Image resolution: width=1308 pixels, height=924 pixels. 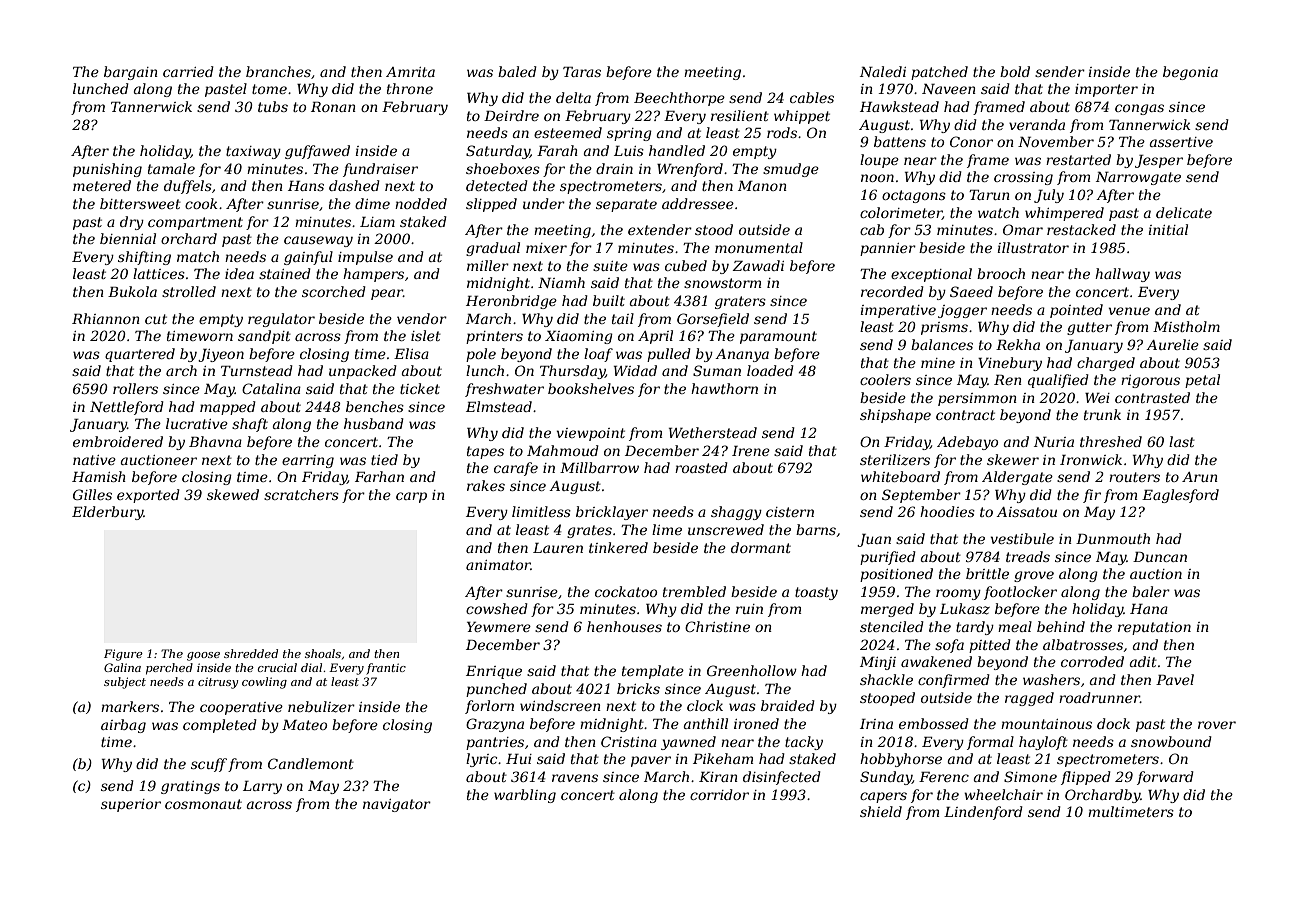 What do you see at coordinates (541, 511) in the document?
I see `limitless` at bounding box center [541, 511].
